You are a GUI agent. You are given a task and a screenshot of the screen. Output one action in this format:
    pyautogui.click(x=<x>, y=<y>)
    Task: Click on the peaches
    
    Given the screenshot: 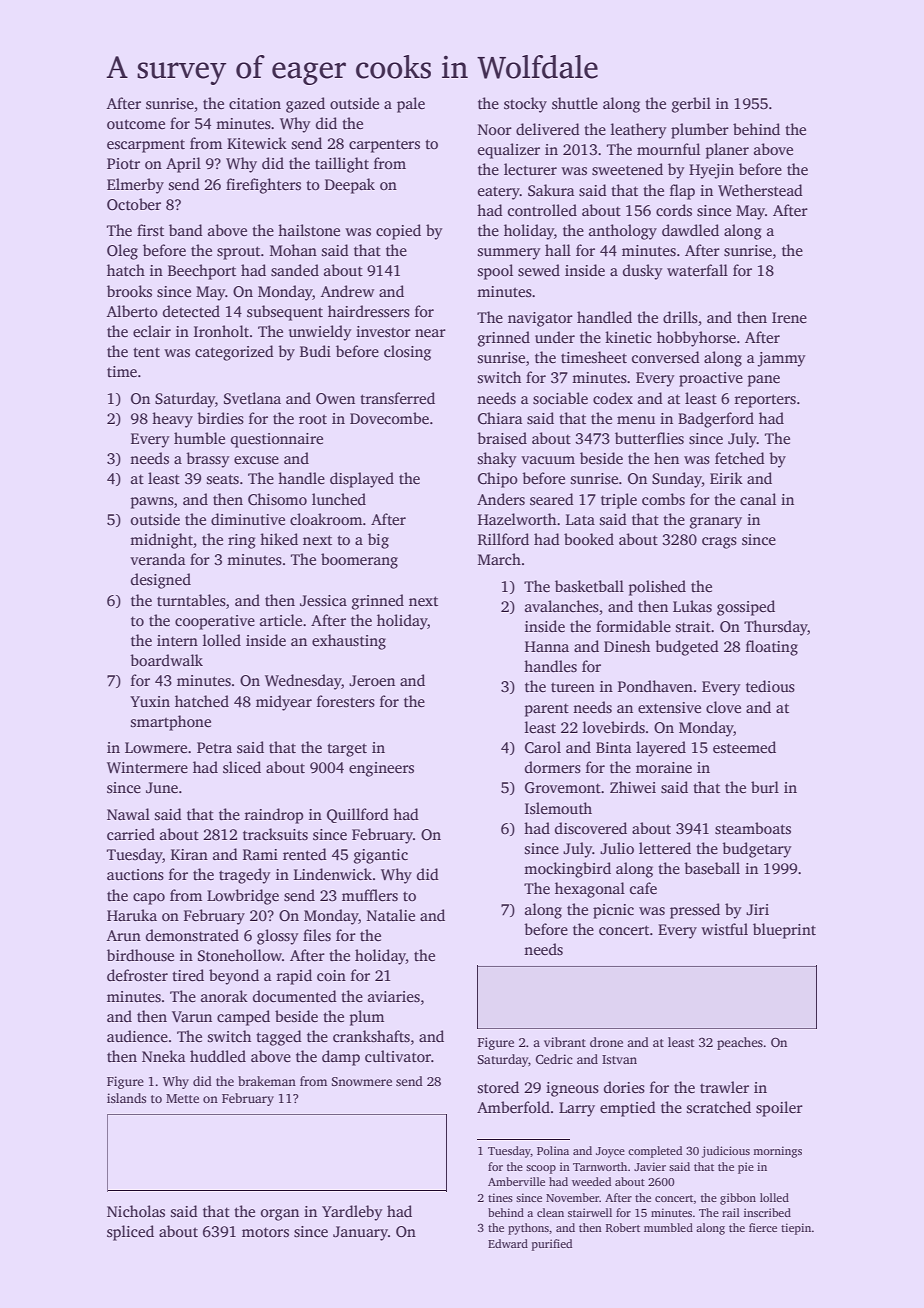 What is the action you would take?
    pyautogui.click(x=740, y=1043)
